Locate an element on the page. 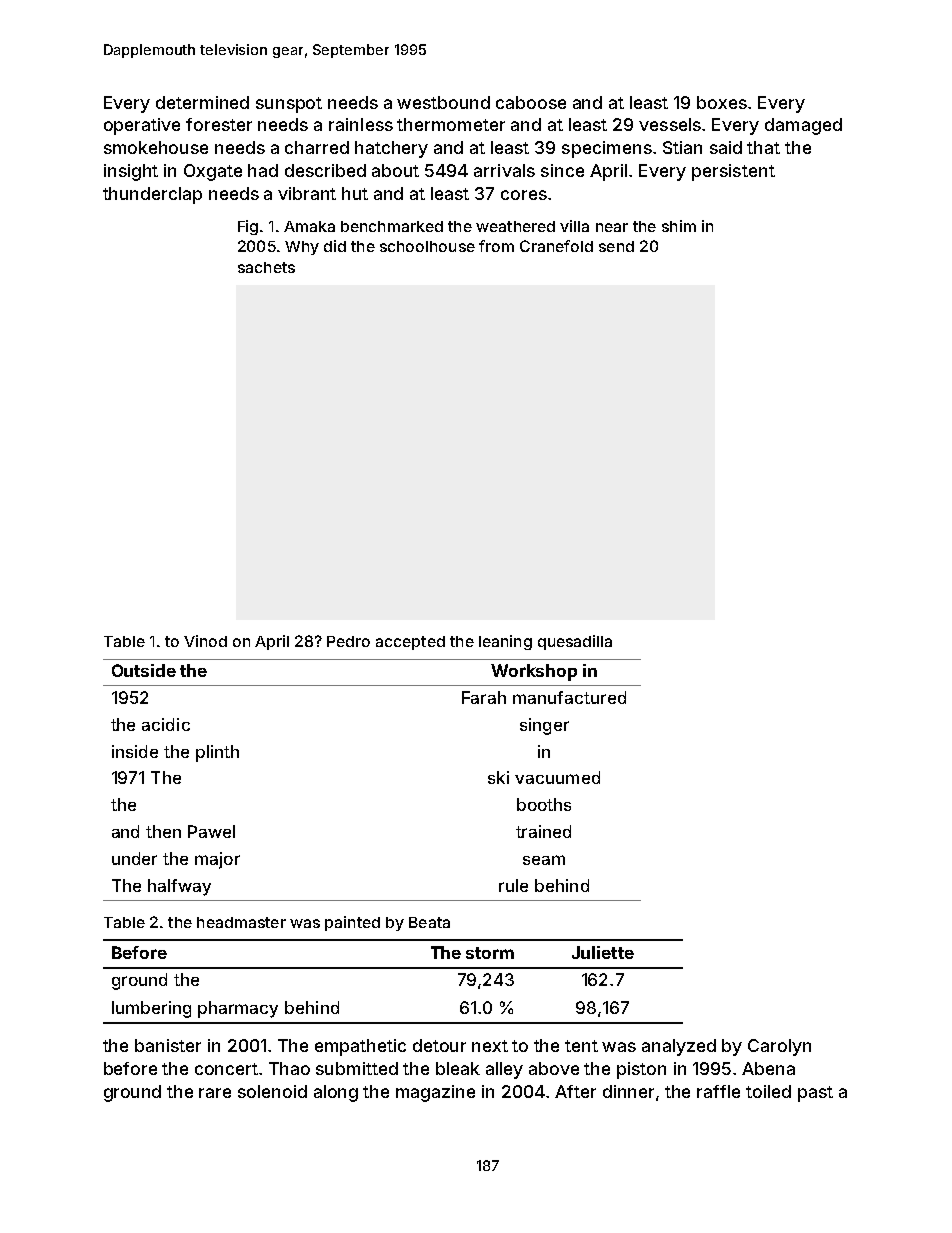 The height and width of the document is (1233, 952). magazine is located at coordinates (435, 1093).
